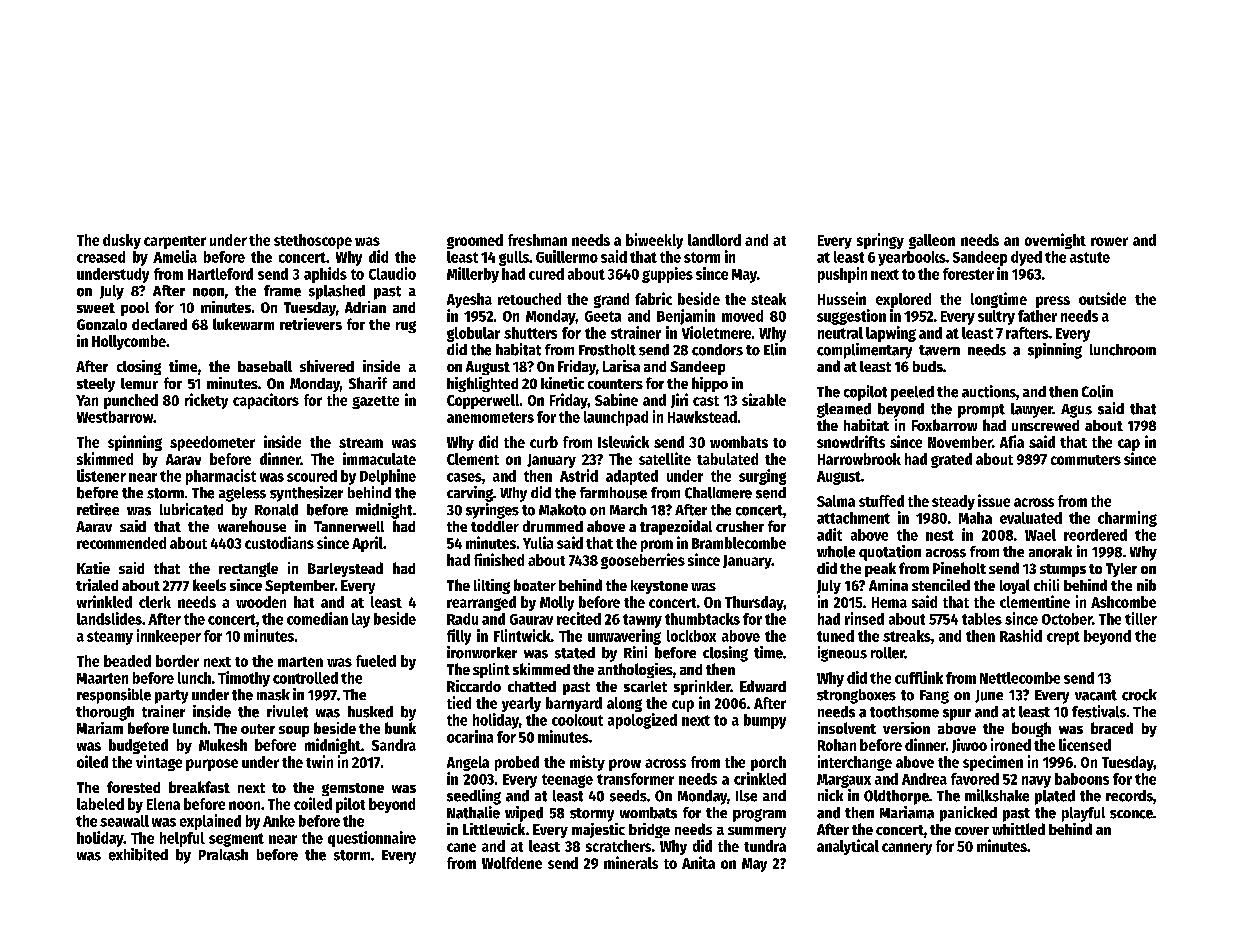 This page has width=1233, height=952. What do you see at coordinates (665, 458) in the page?
I see `satellite` at bounding box center [665, 458].
